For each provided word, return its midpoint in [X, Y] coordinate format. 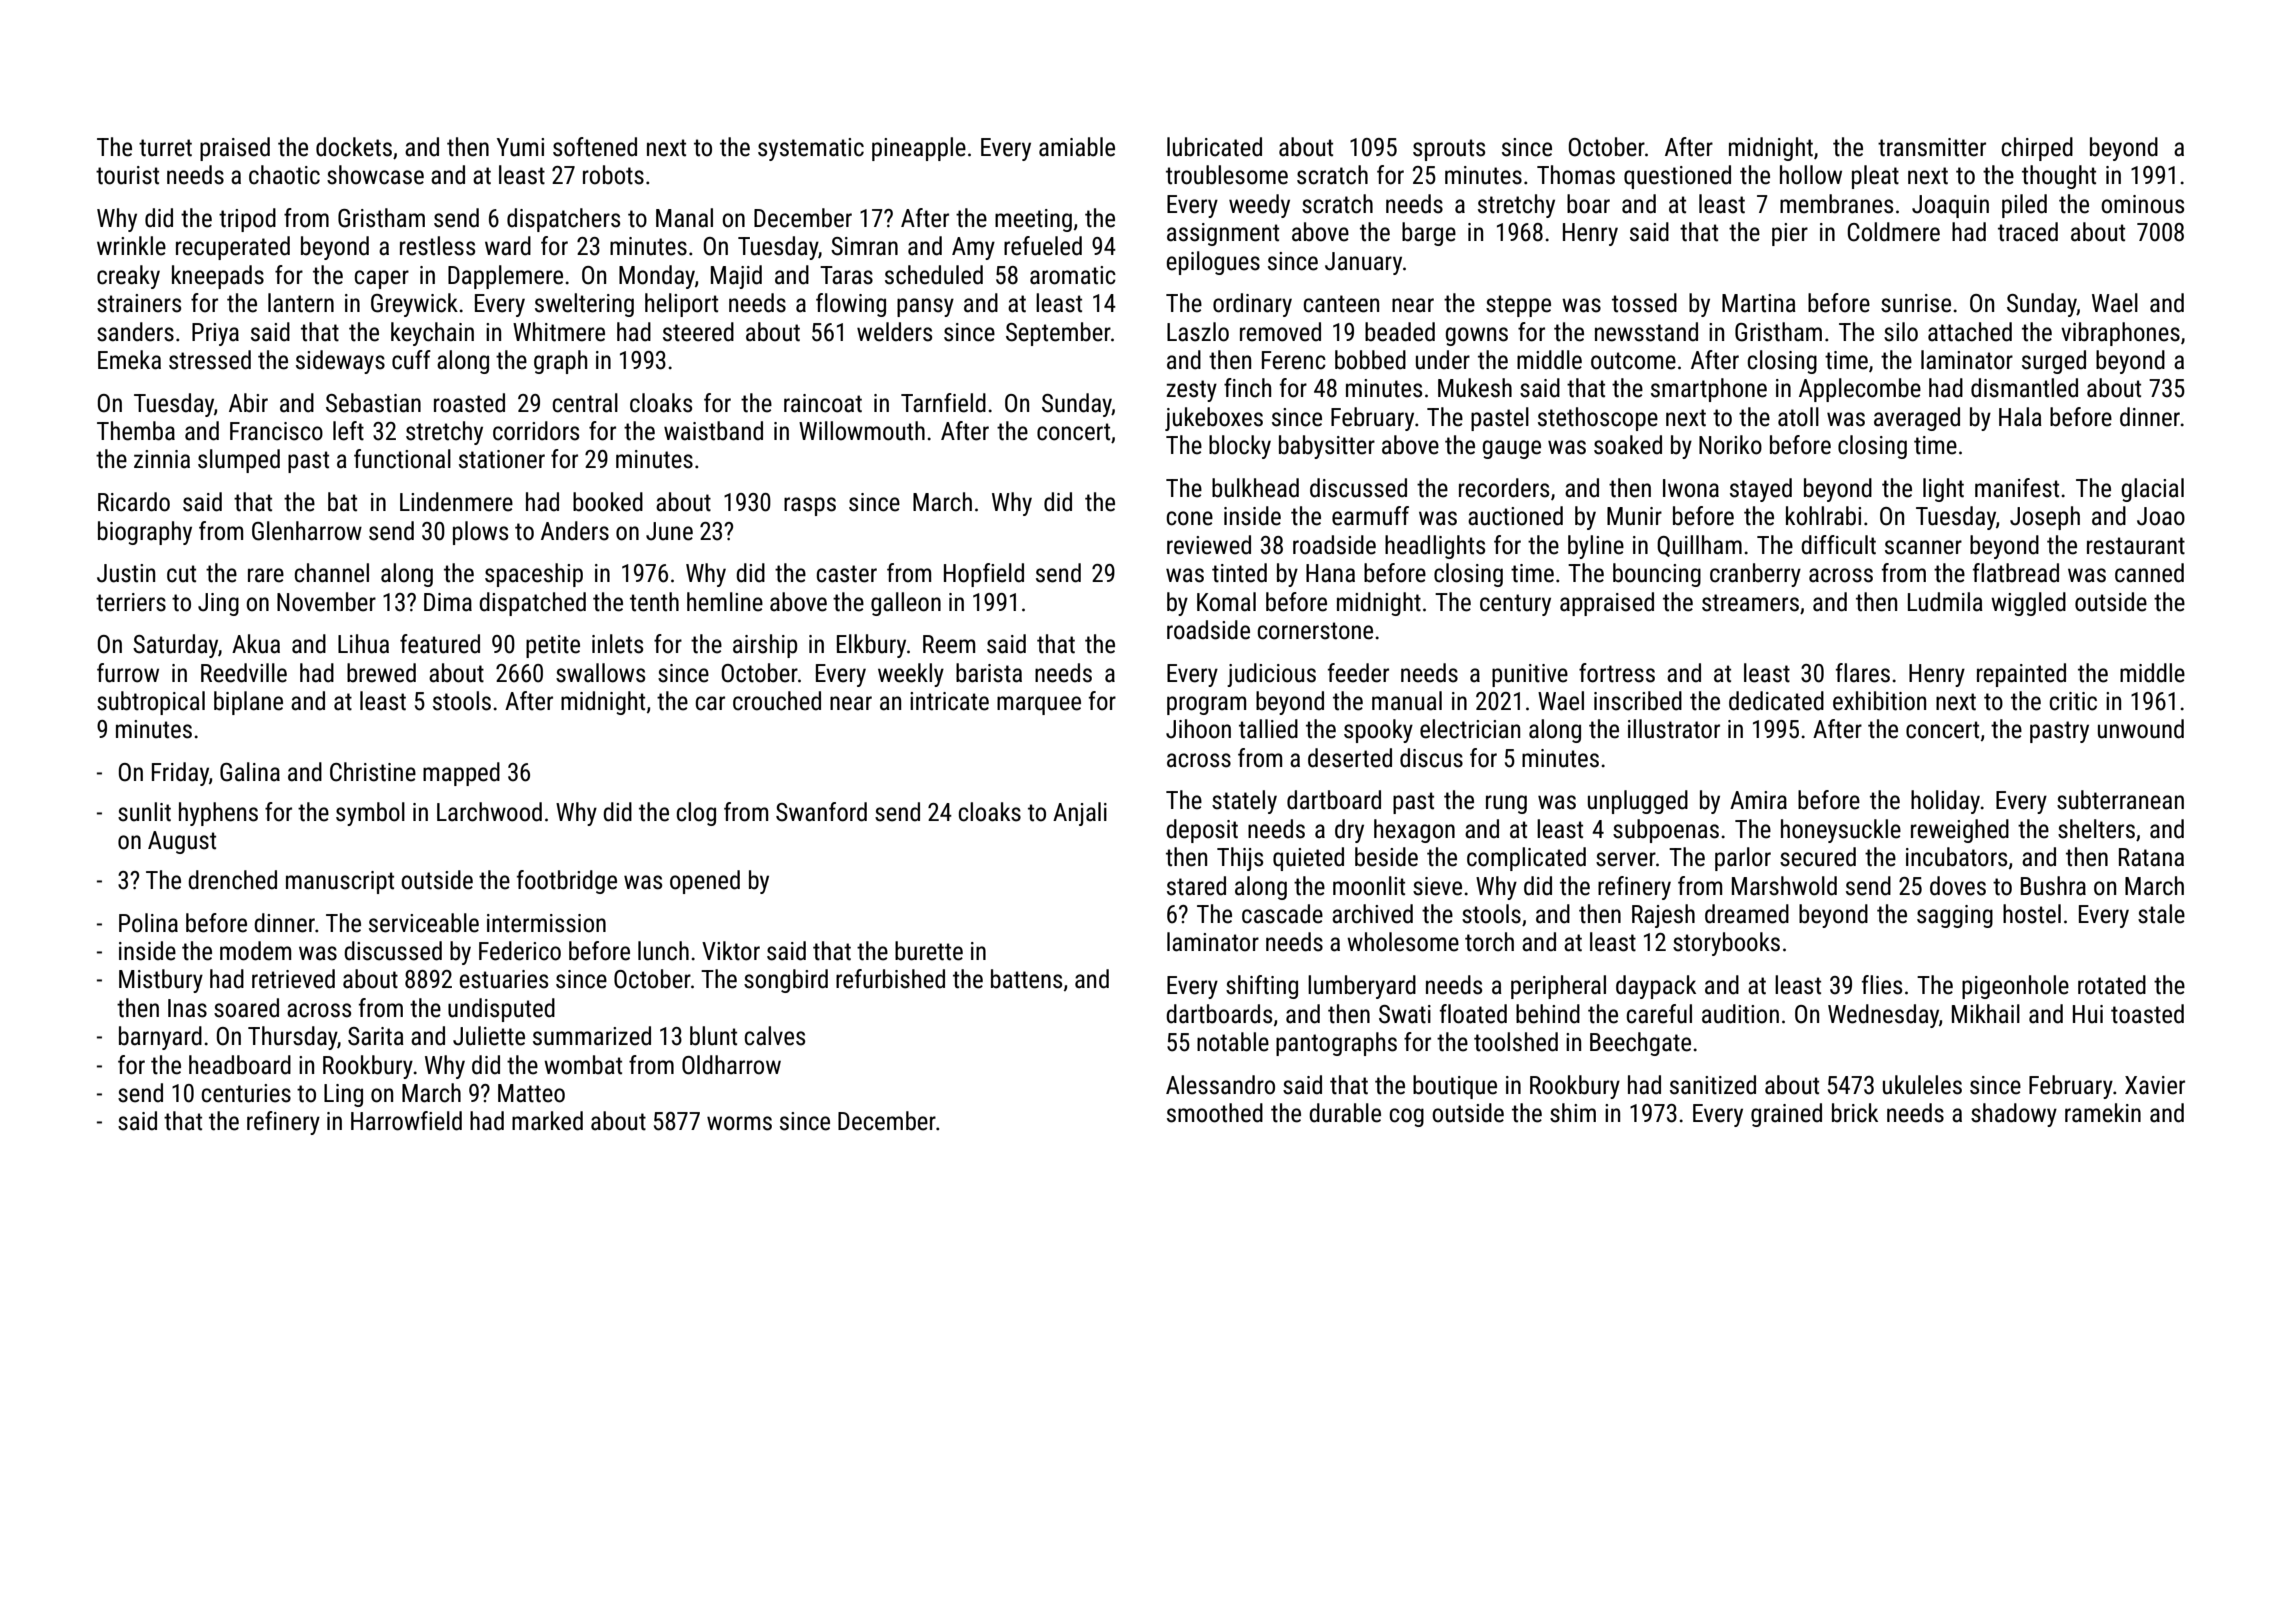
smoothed [1215, 1113]
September [1058, 334]
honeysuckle [1841, 831]
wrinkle [131, 246]
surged [2054, 362]
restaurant [2136, 546]
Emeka [129, 360]
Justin [126, 573]
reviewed [1209, 545]
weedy [1259, 206]
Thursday [292, 1038]
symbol [370, 814]
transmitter [1932, 147]
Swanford [821, 812]
